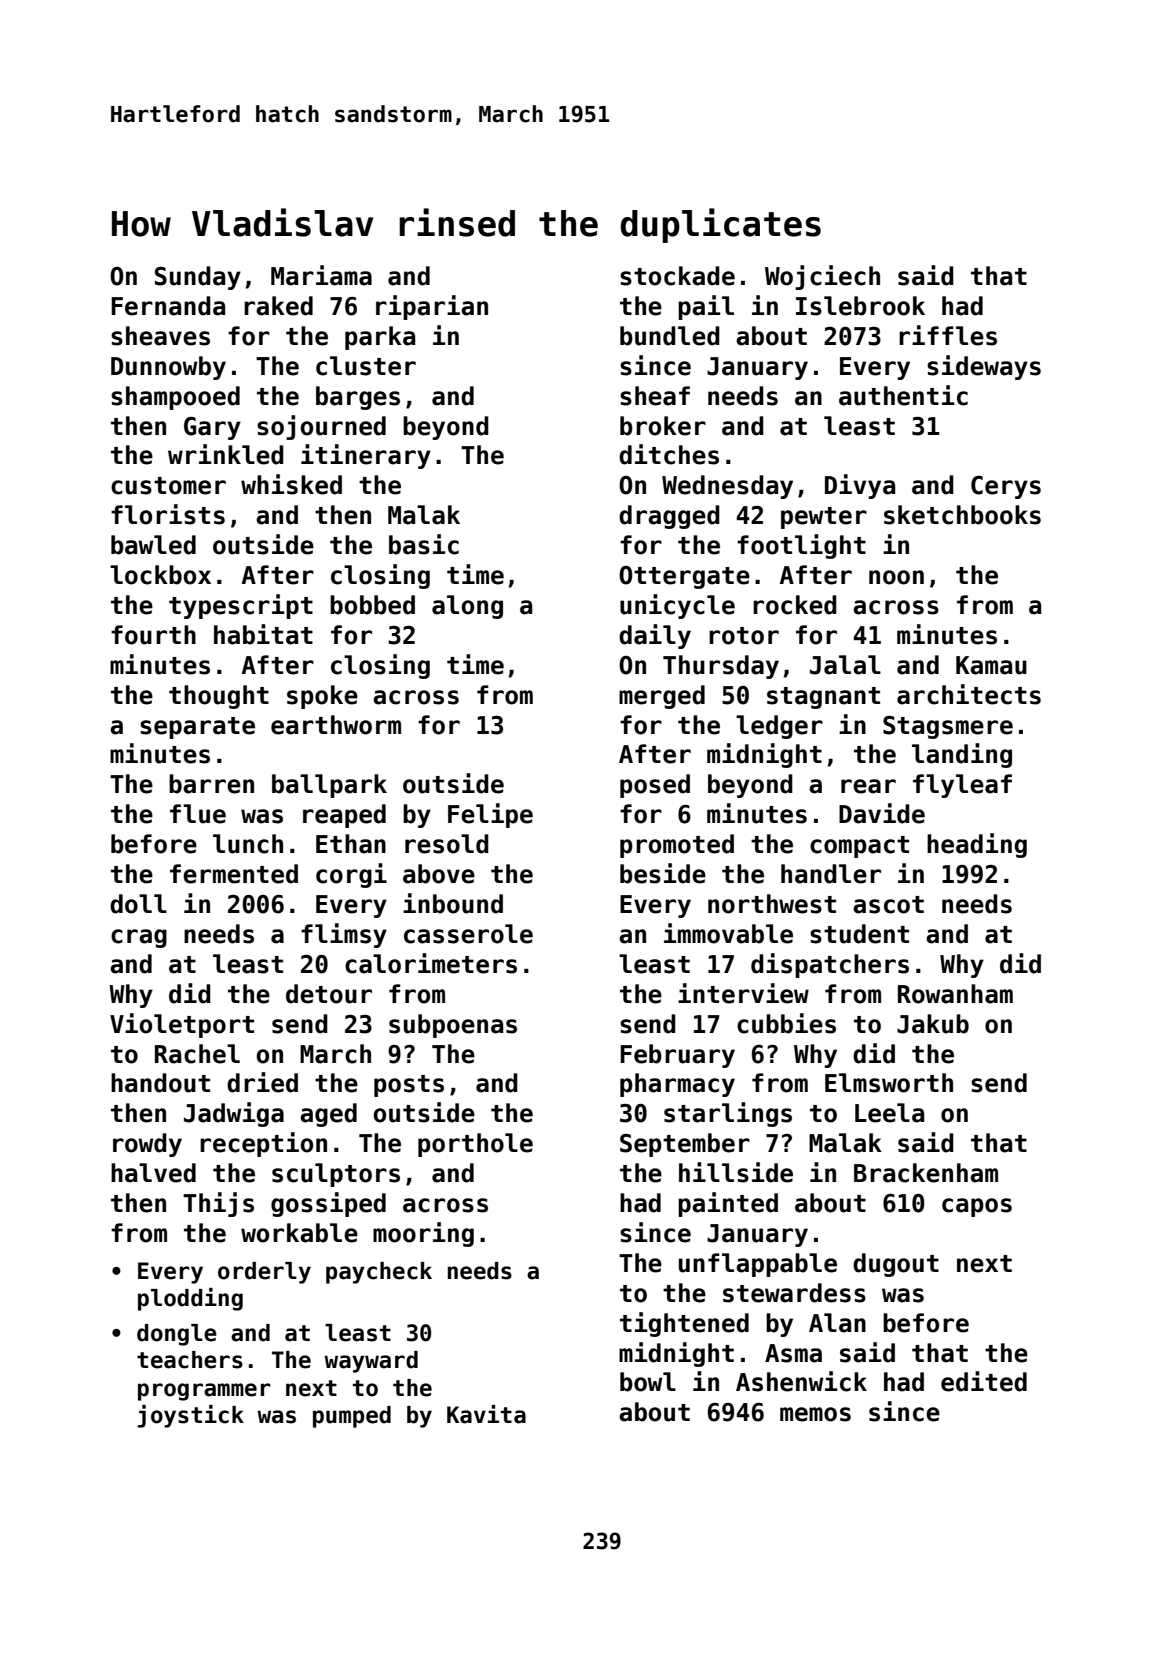  Describe the element at coordinates (423, 1234) in the screenshot. I see `mooring` at that location.
